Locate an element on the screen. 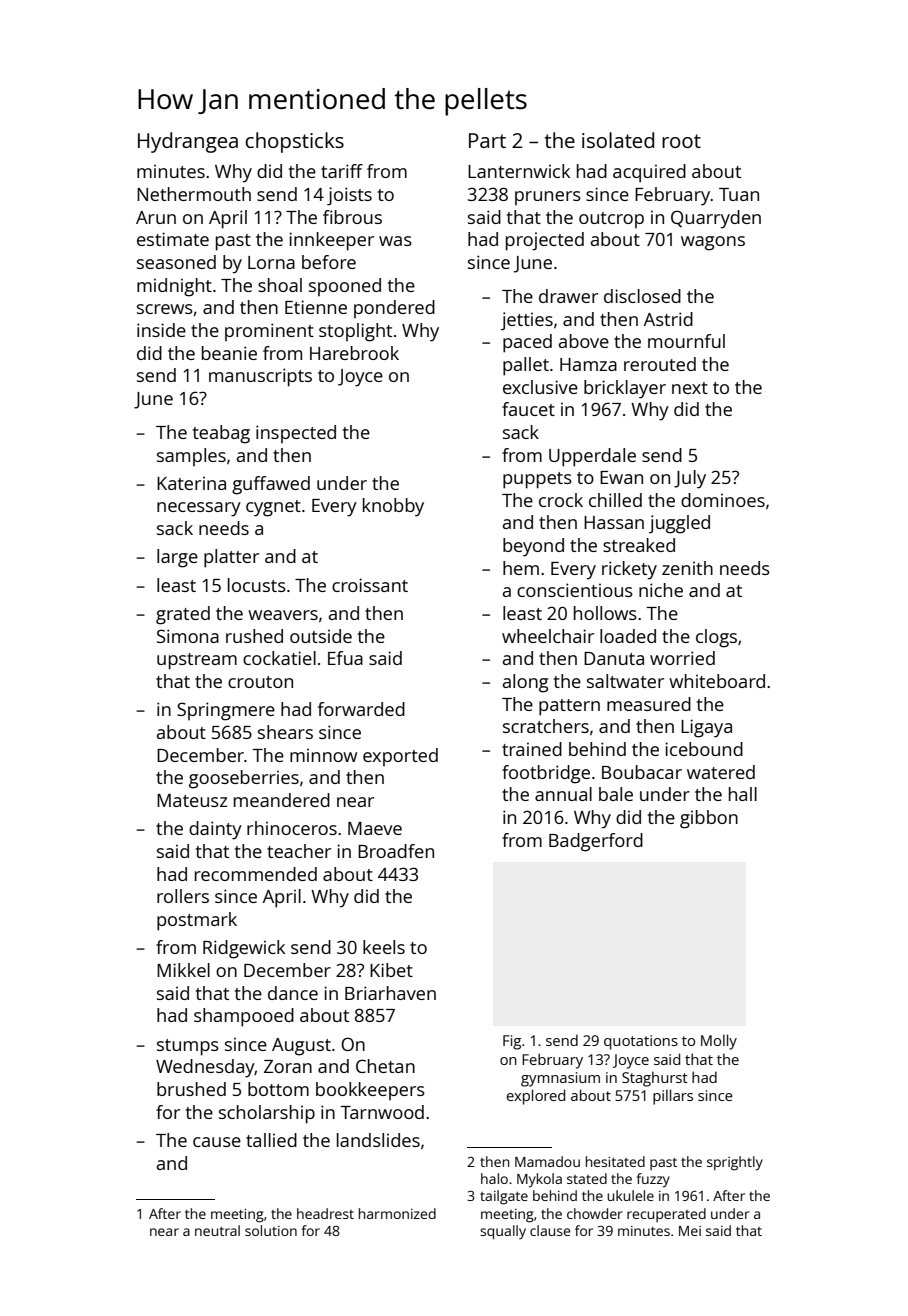 The image size is (908, 1316). teabag is located at coordinates (221, 434).
